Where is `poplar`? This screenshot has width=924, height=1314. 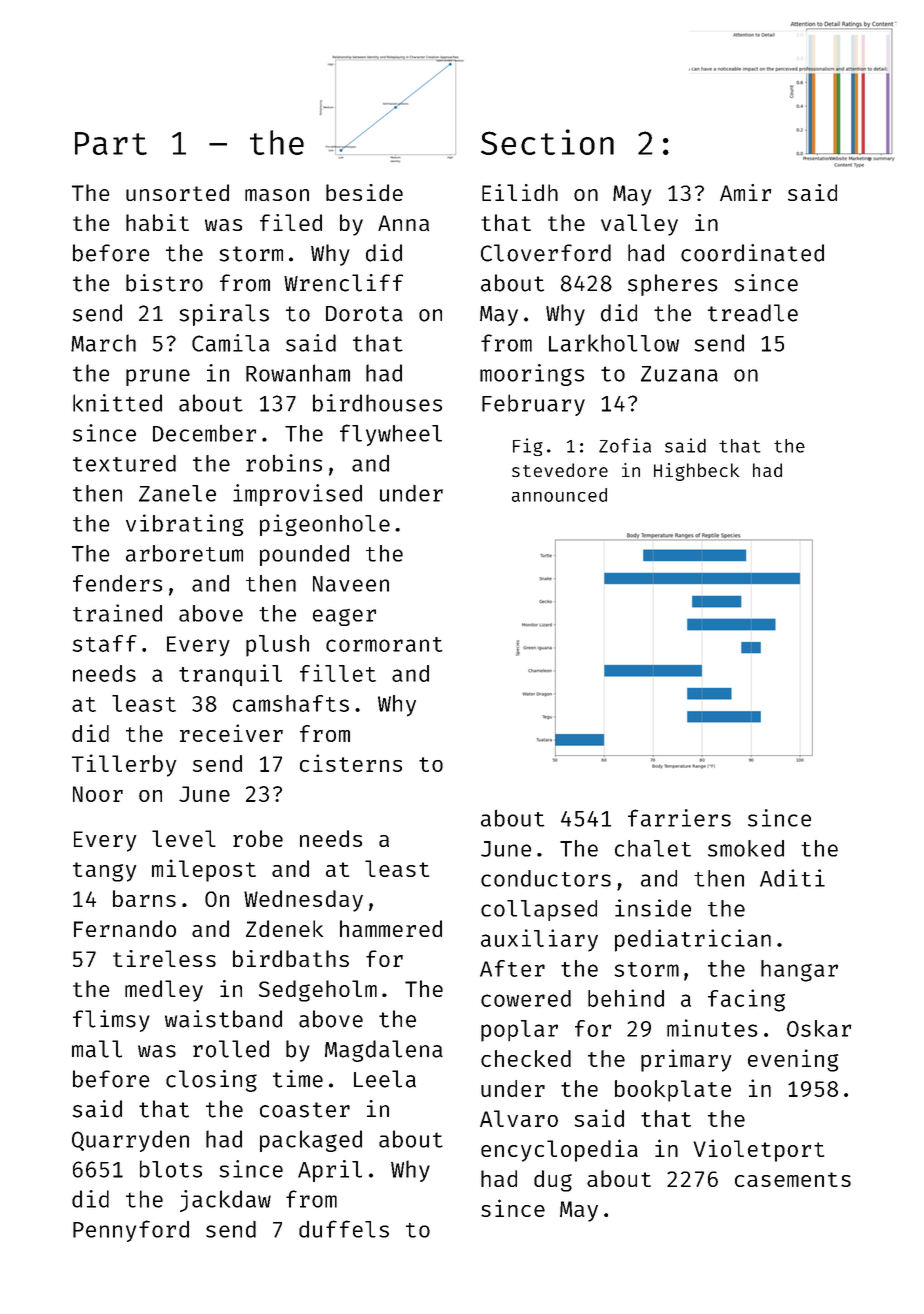 poplar is located at coordinates (519, 1031).
